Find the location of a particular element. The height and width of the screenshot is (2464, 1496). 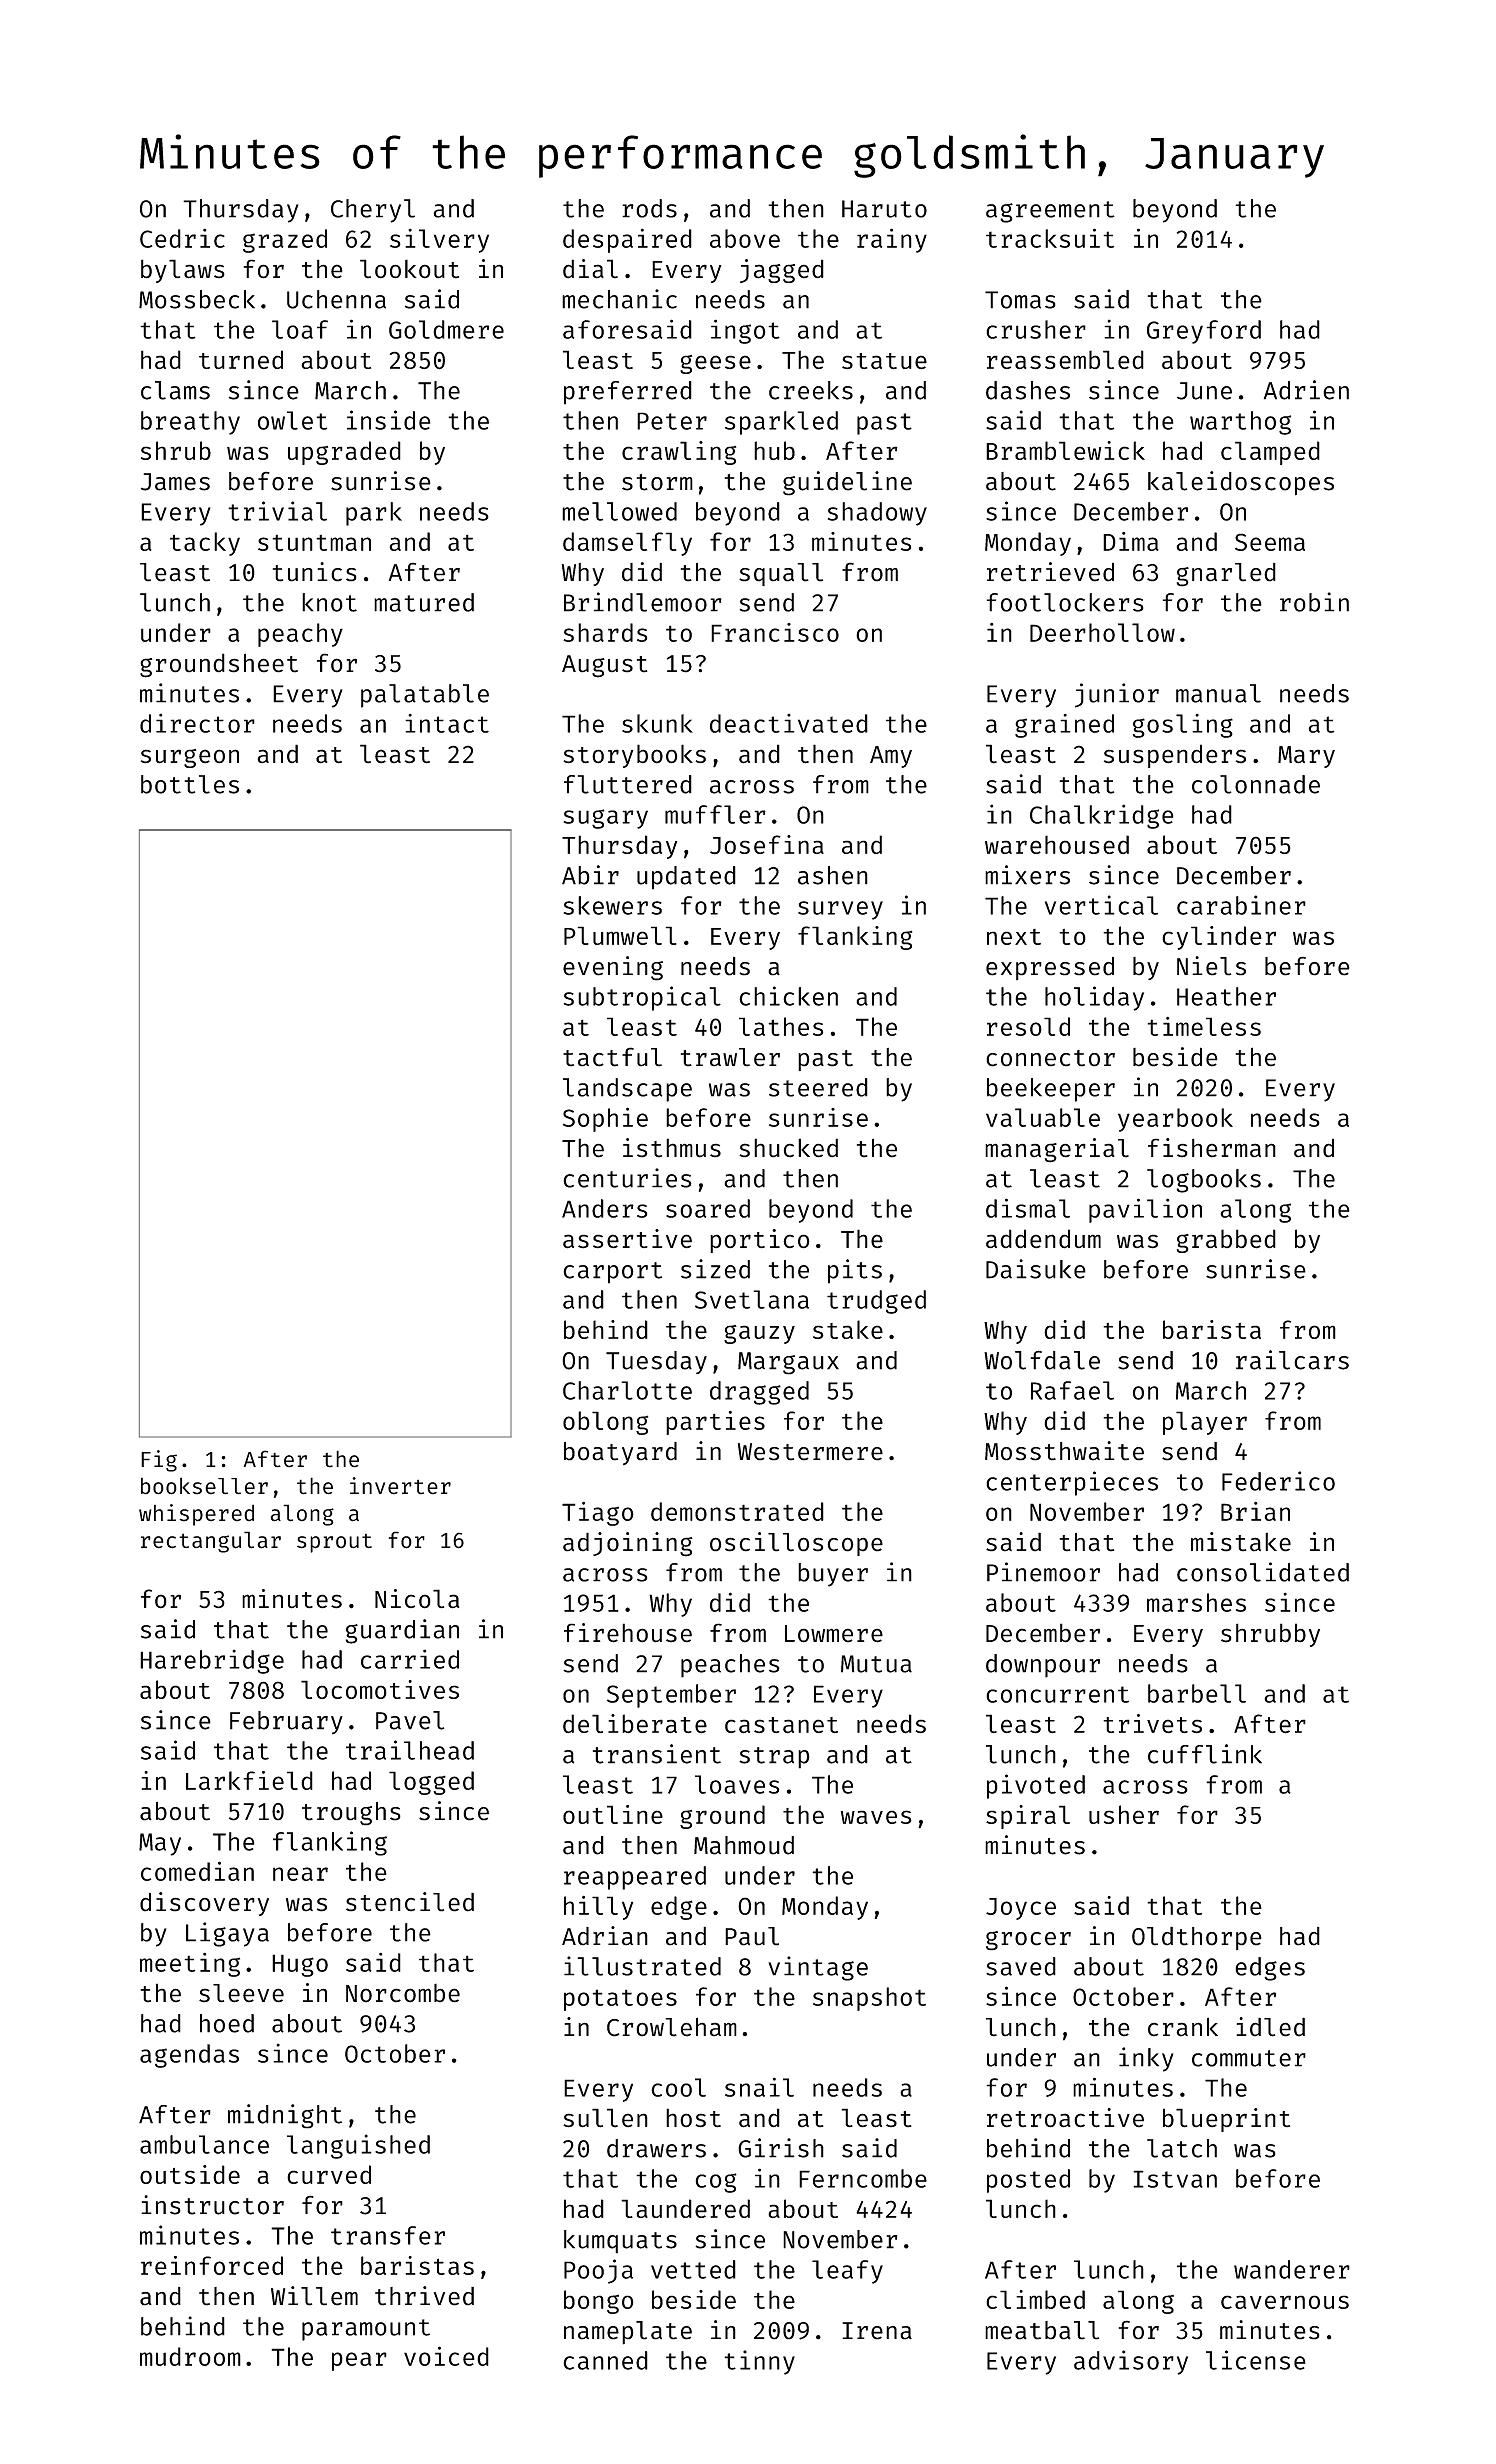

adjoining is located at coordinates (628, 1544).
